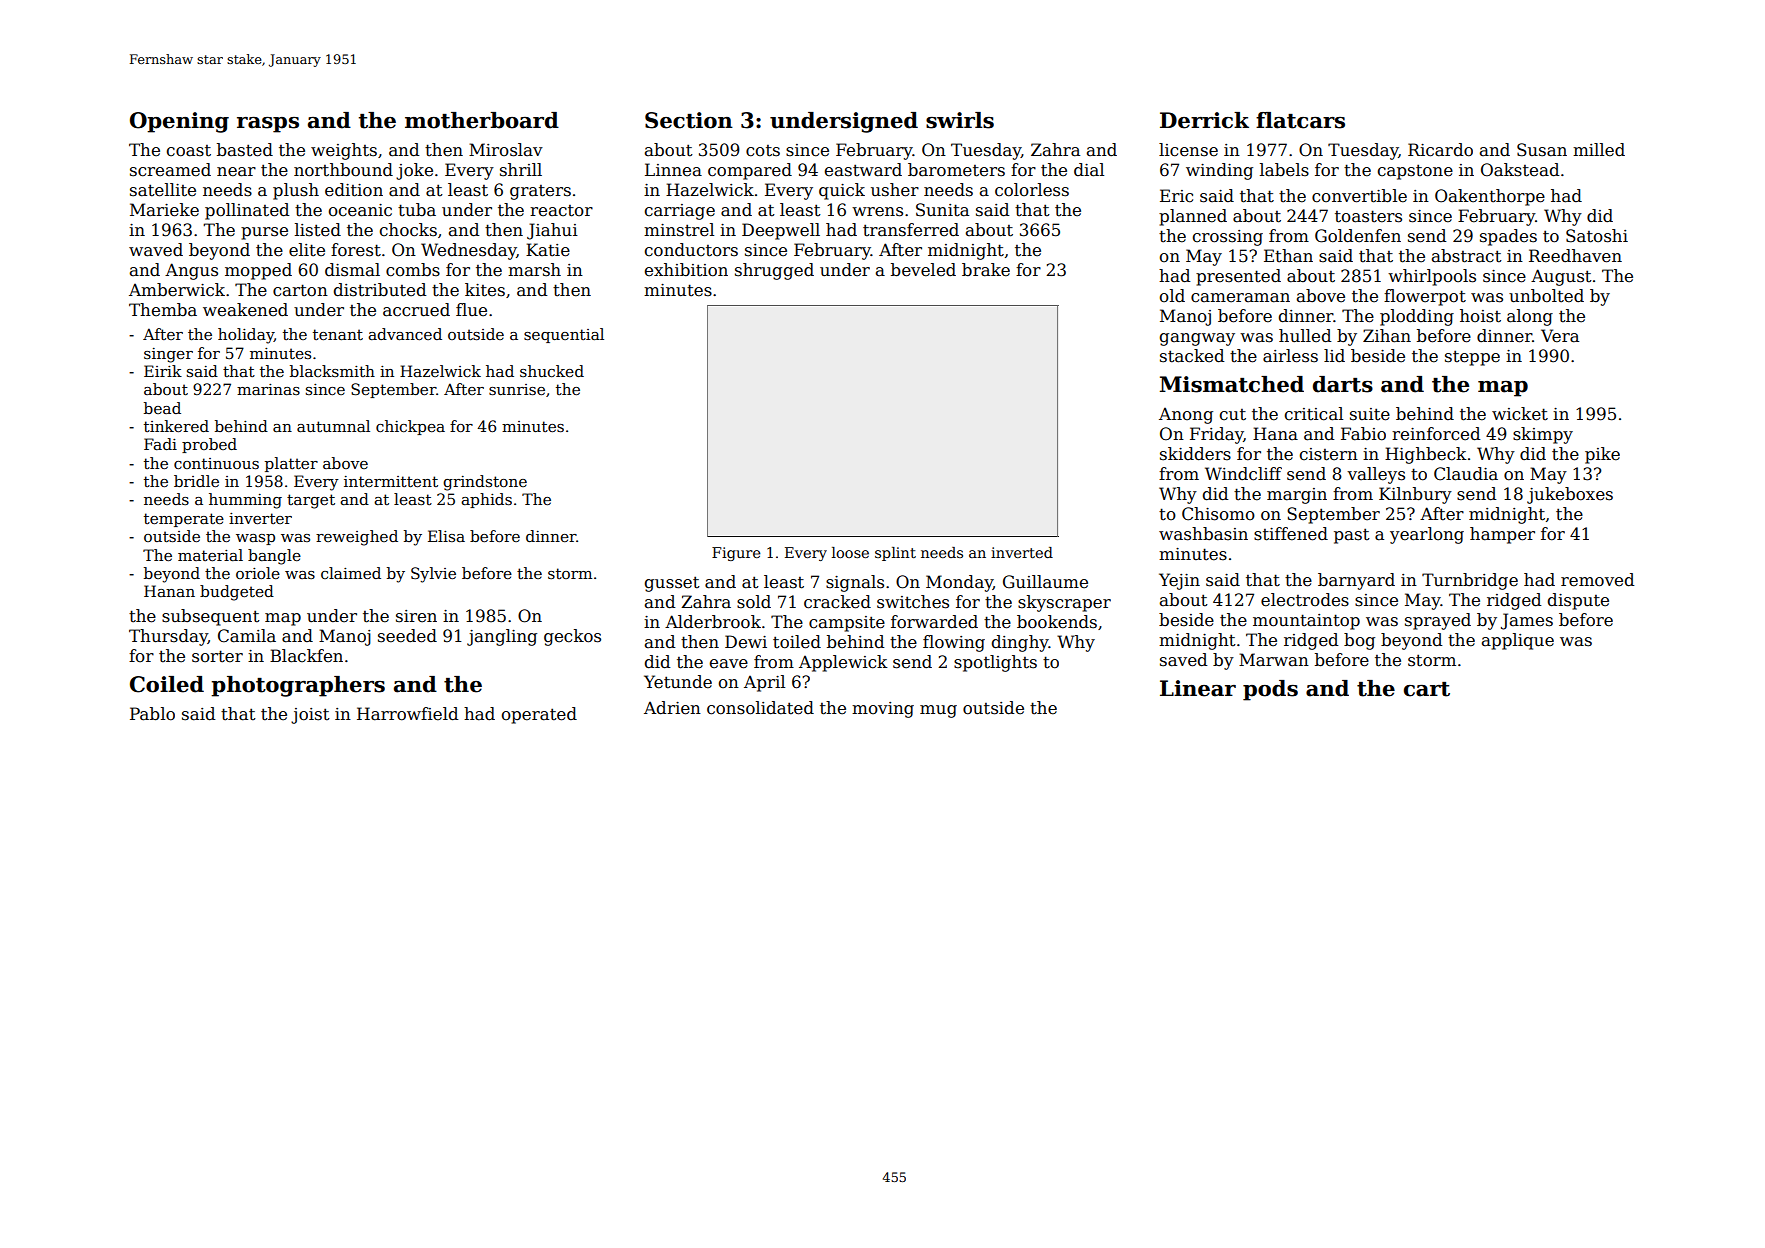  Describe the element at coordinates (191, 271) in the screenshot. I see `Angus` at that location.
